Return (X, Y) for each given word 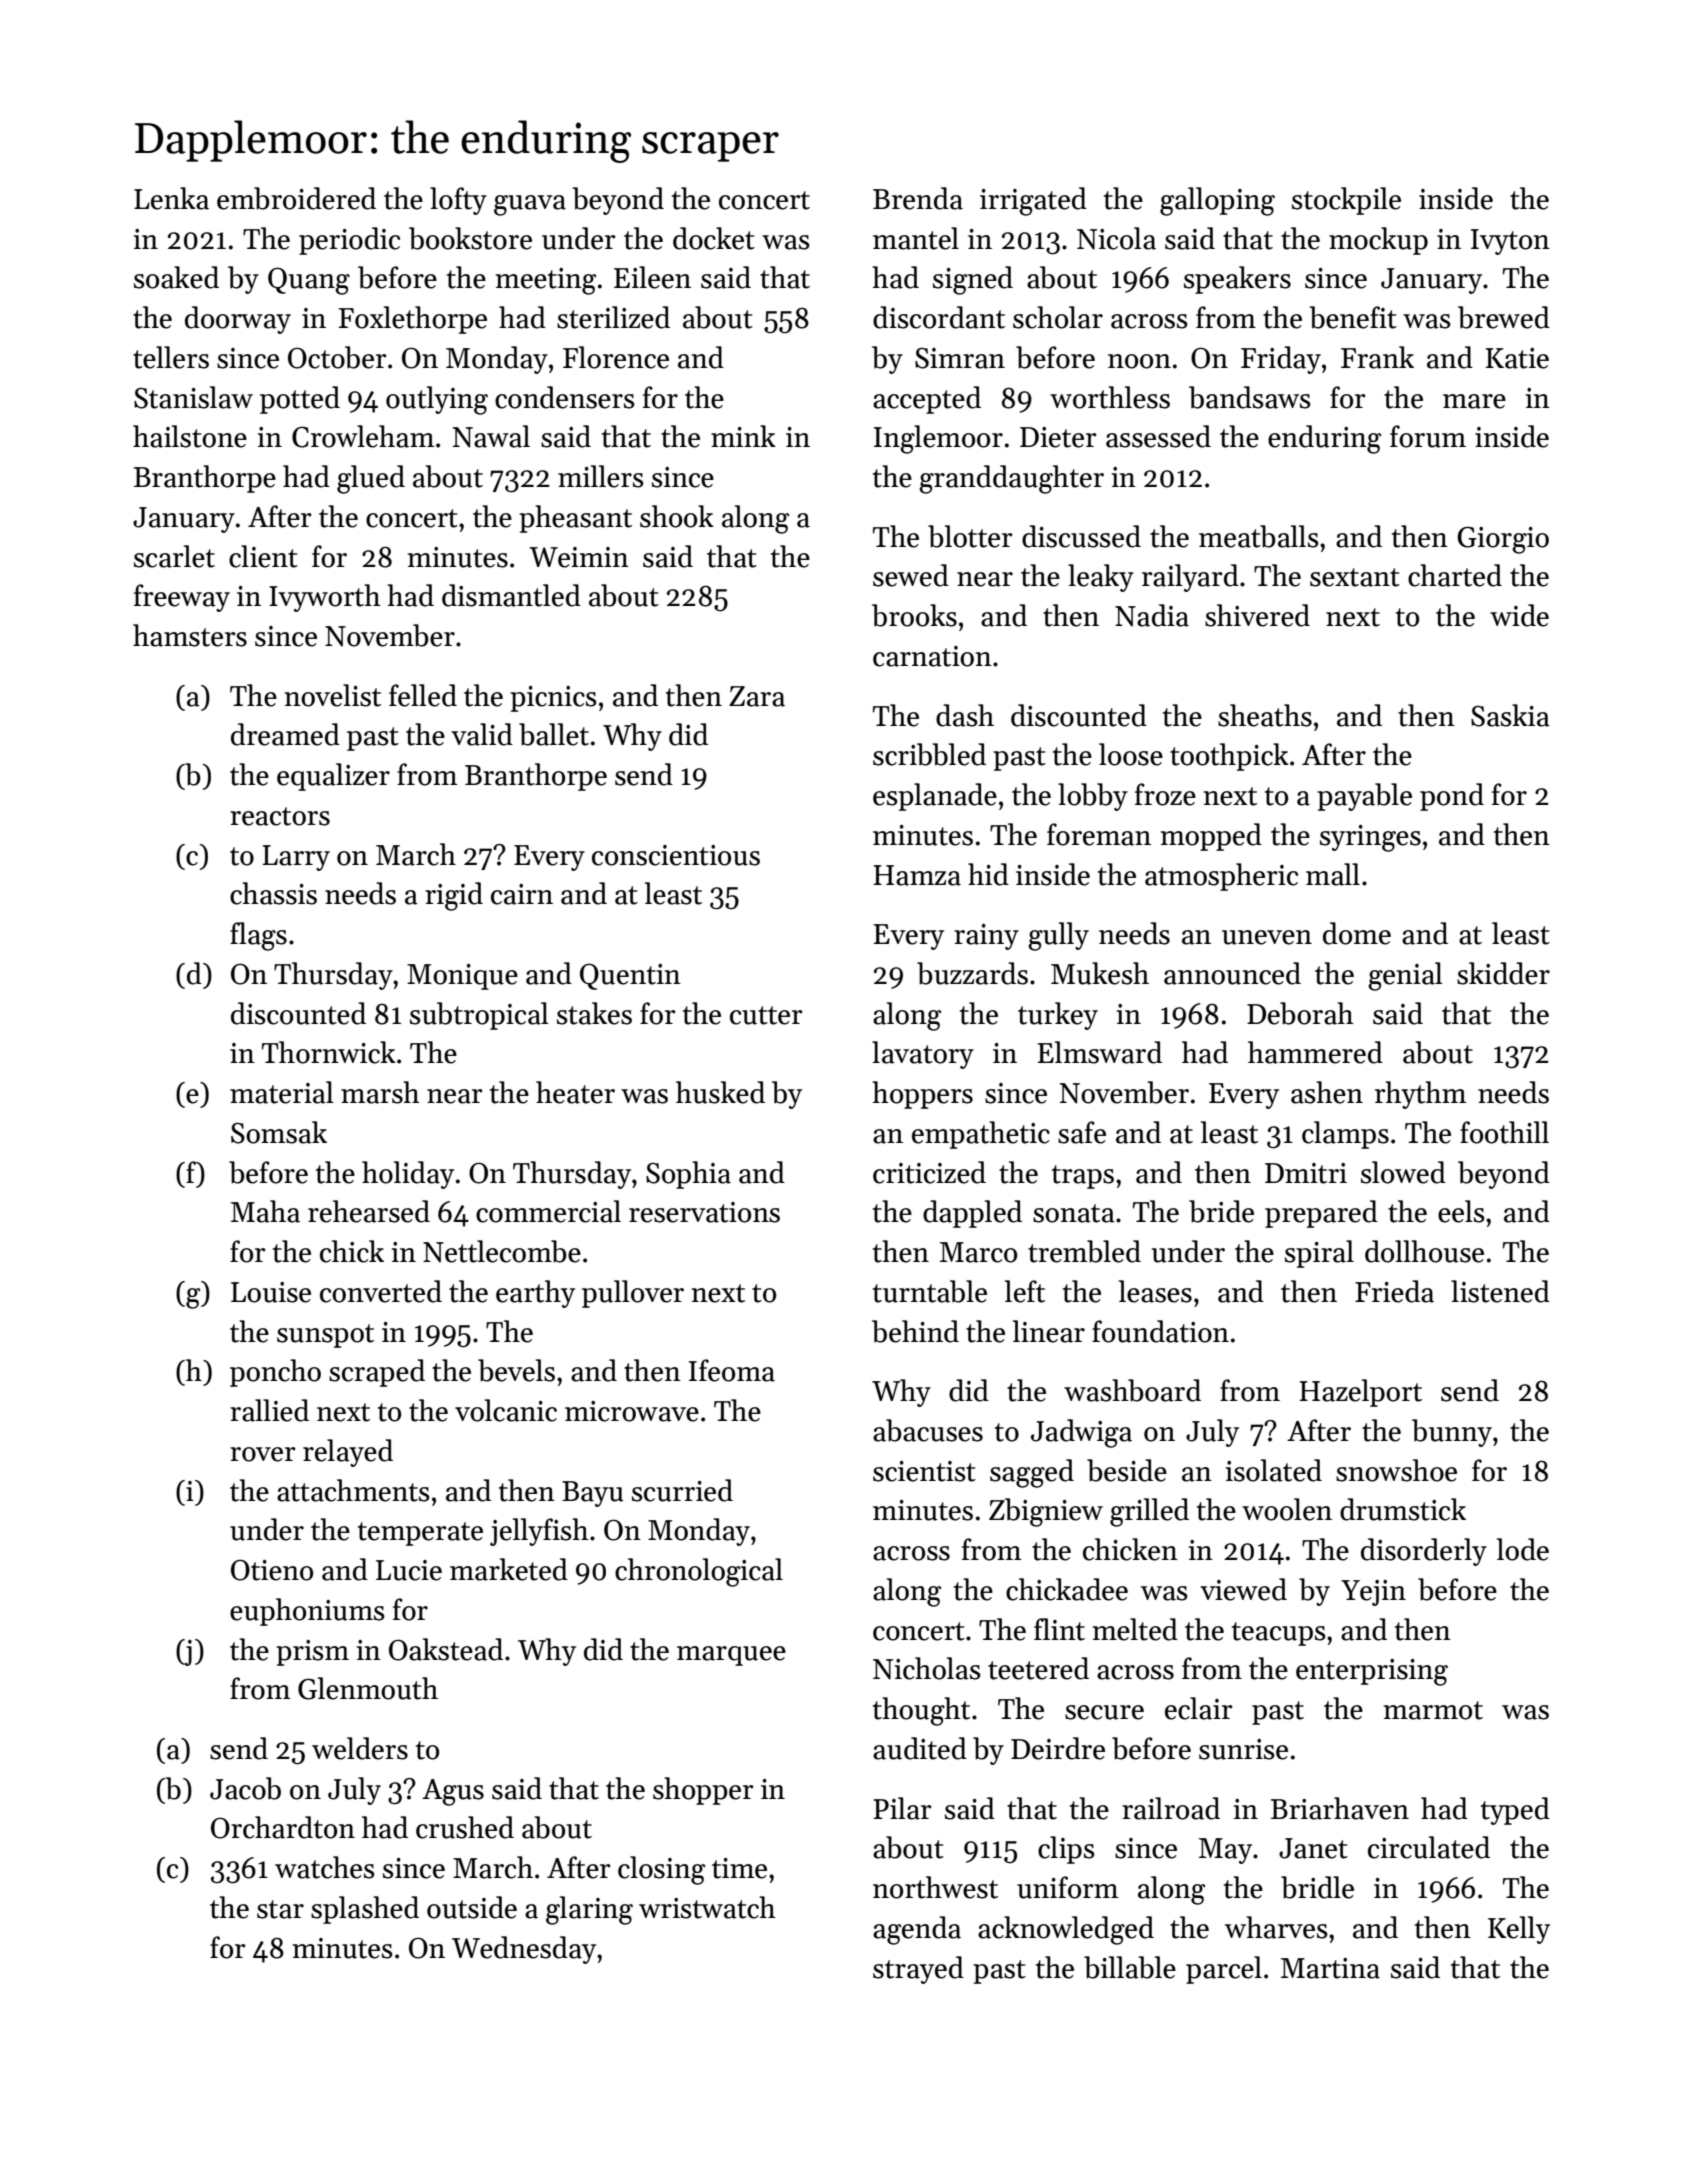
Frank (1377, 357)
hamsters (190, 635)
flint (1059, 1629)
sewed (911, 575)
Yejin (1373, 1593)
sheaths (1265, 715)
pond (1452, 797)
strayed (918, 1970)
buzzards (972, 973)
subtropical (479, 1016)
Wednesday (524, 1950)
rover (263, 1454)
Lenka (171, 198)
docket (714, 238)
